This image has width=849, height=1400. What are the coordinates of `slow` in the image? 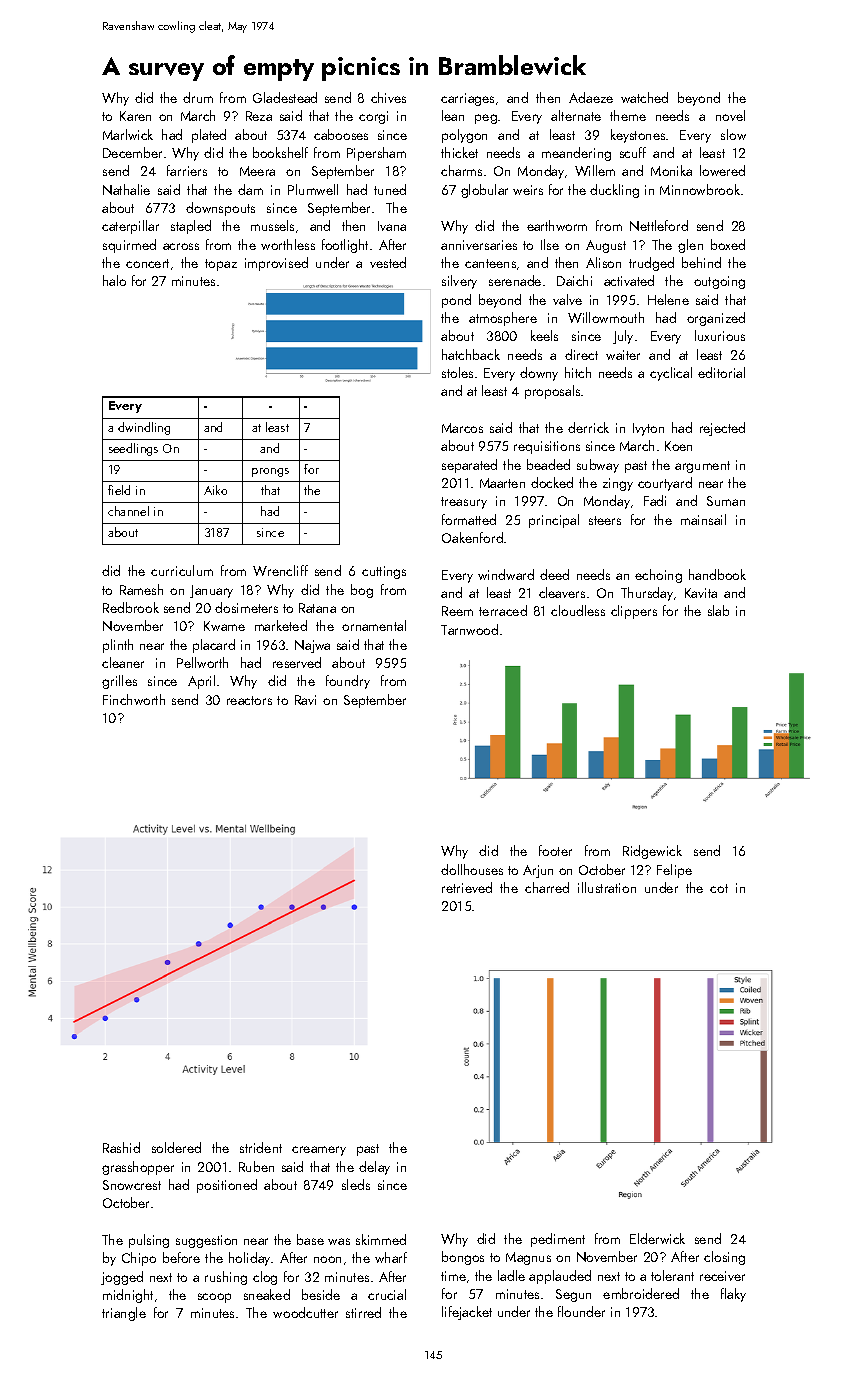 It's located at (733, 134).
